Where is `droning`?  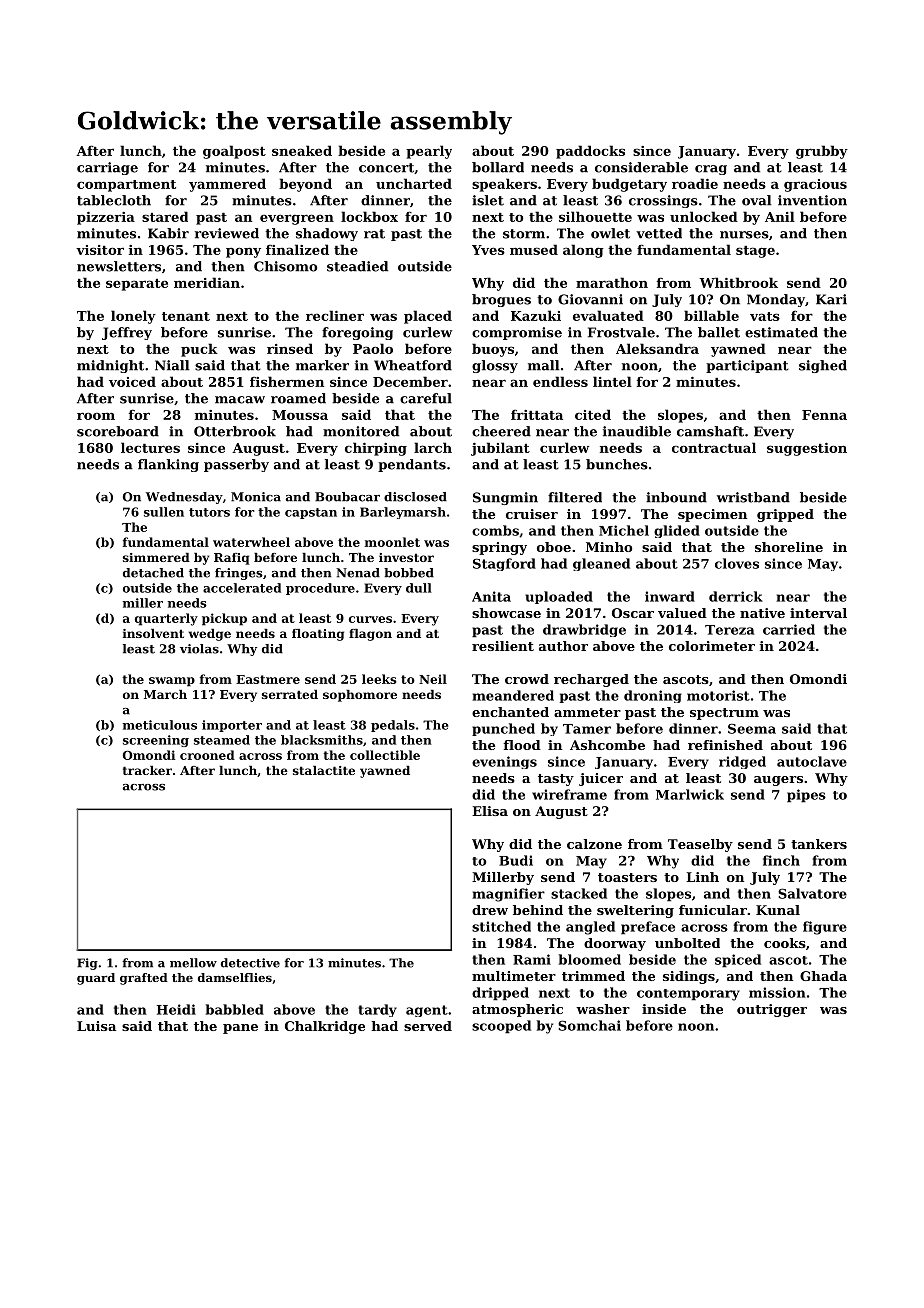
droning is located at coordinates (653, 696).
